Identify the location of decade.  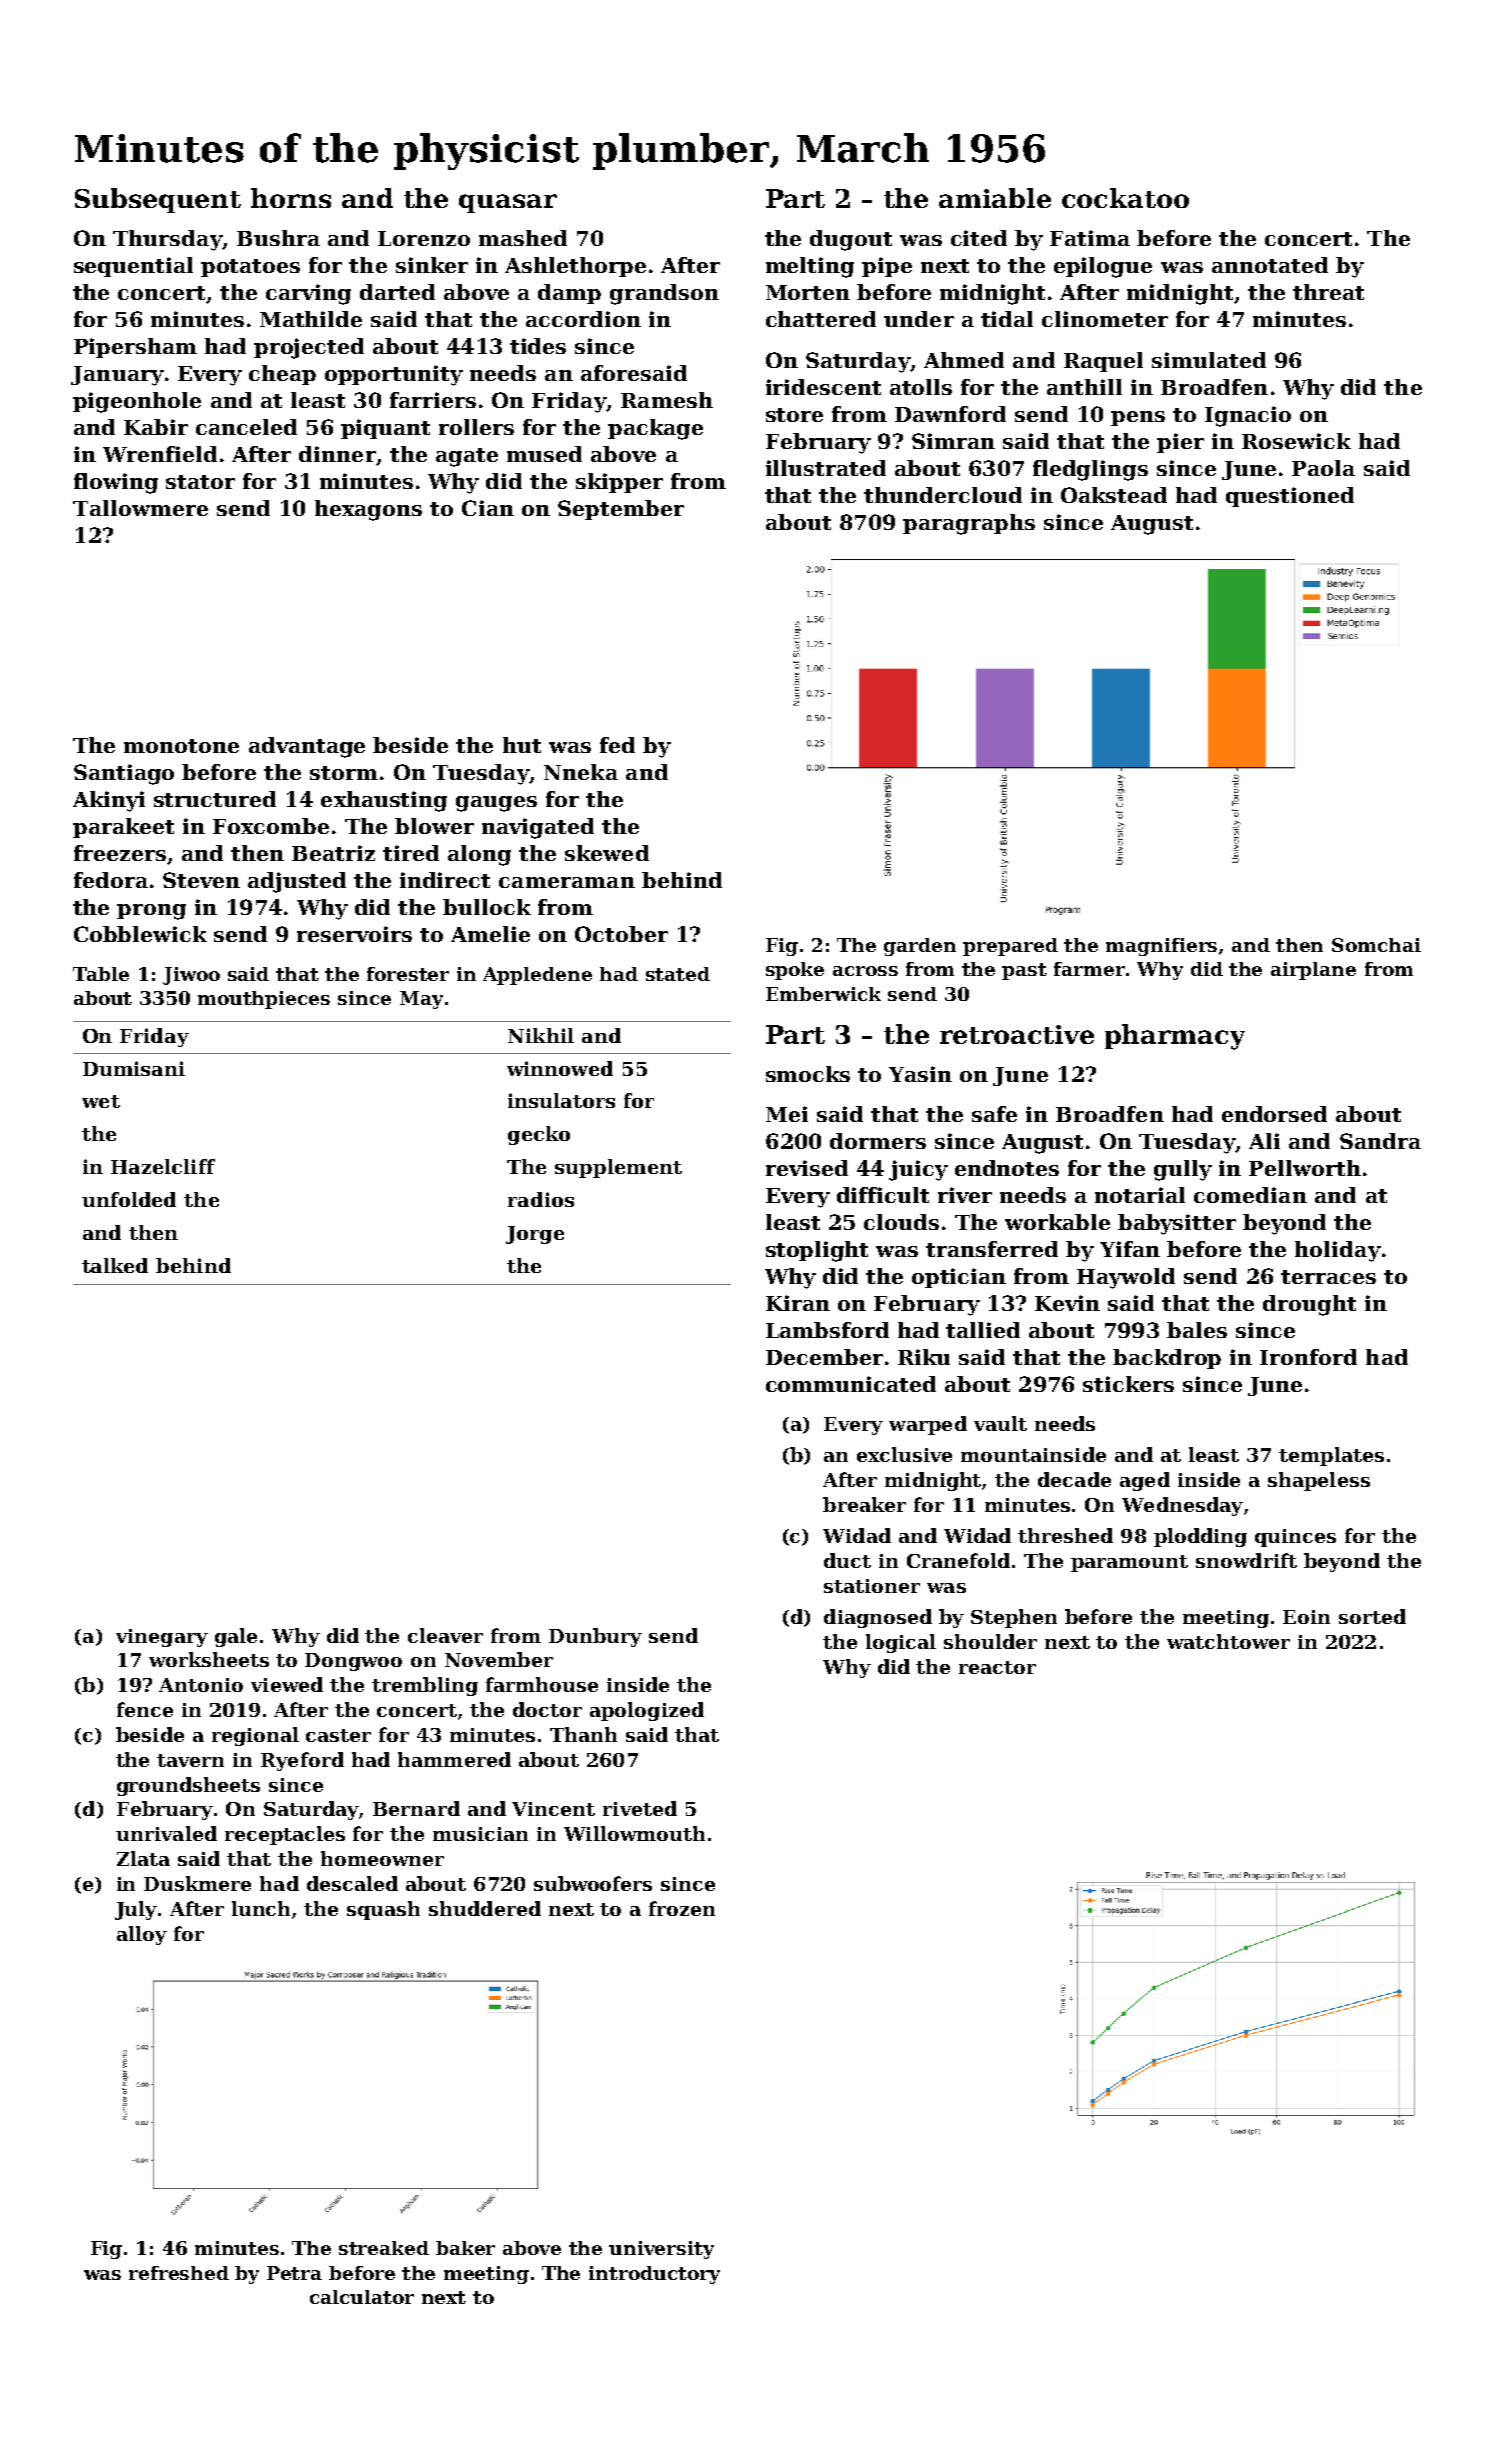
(1074, 1479).
